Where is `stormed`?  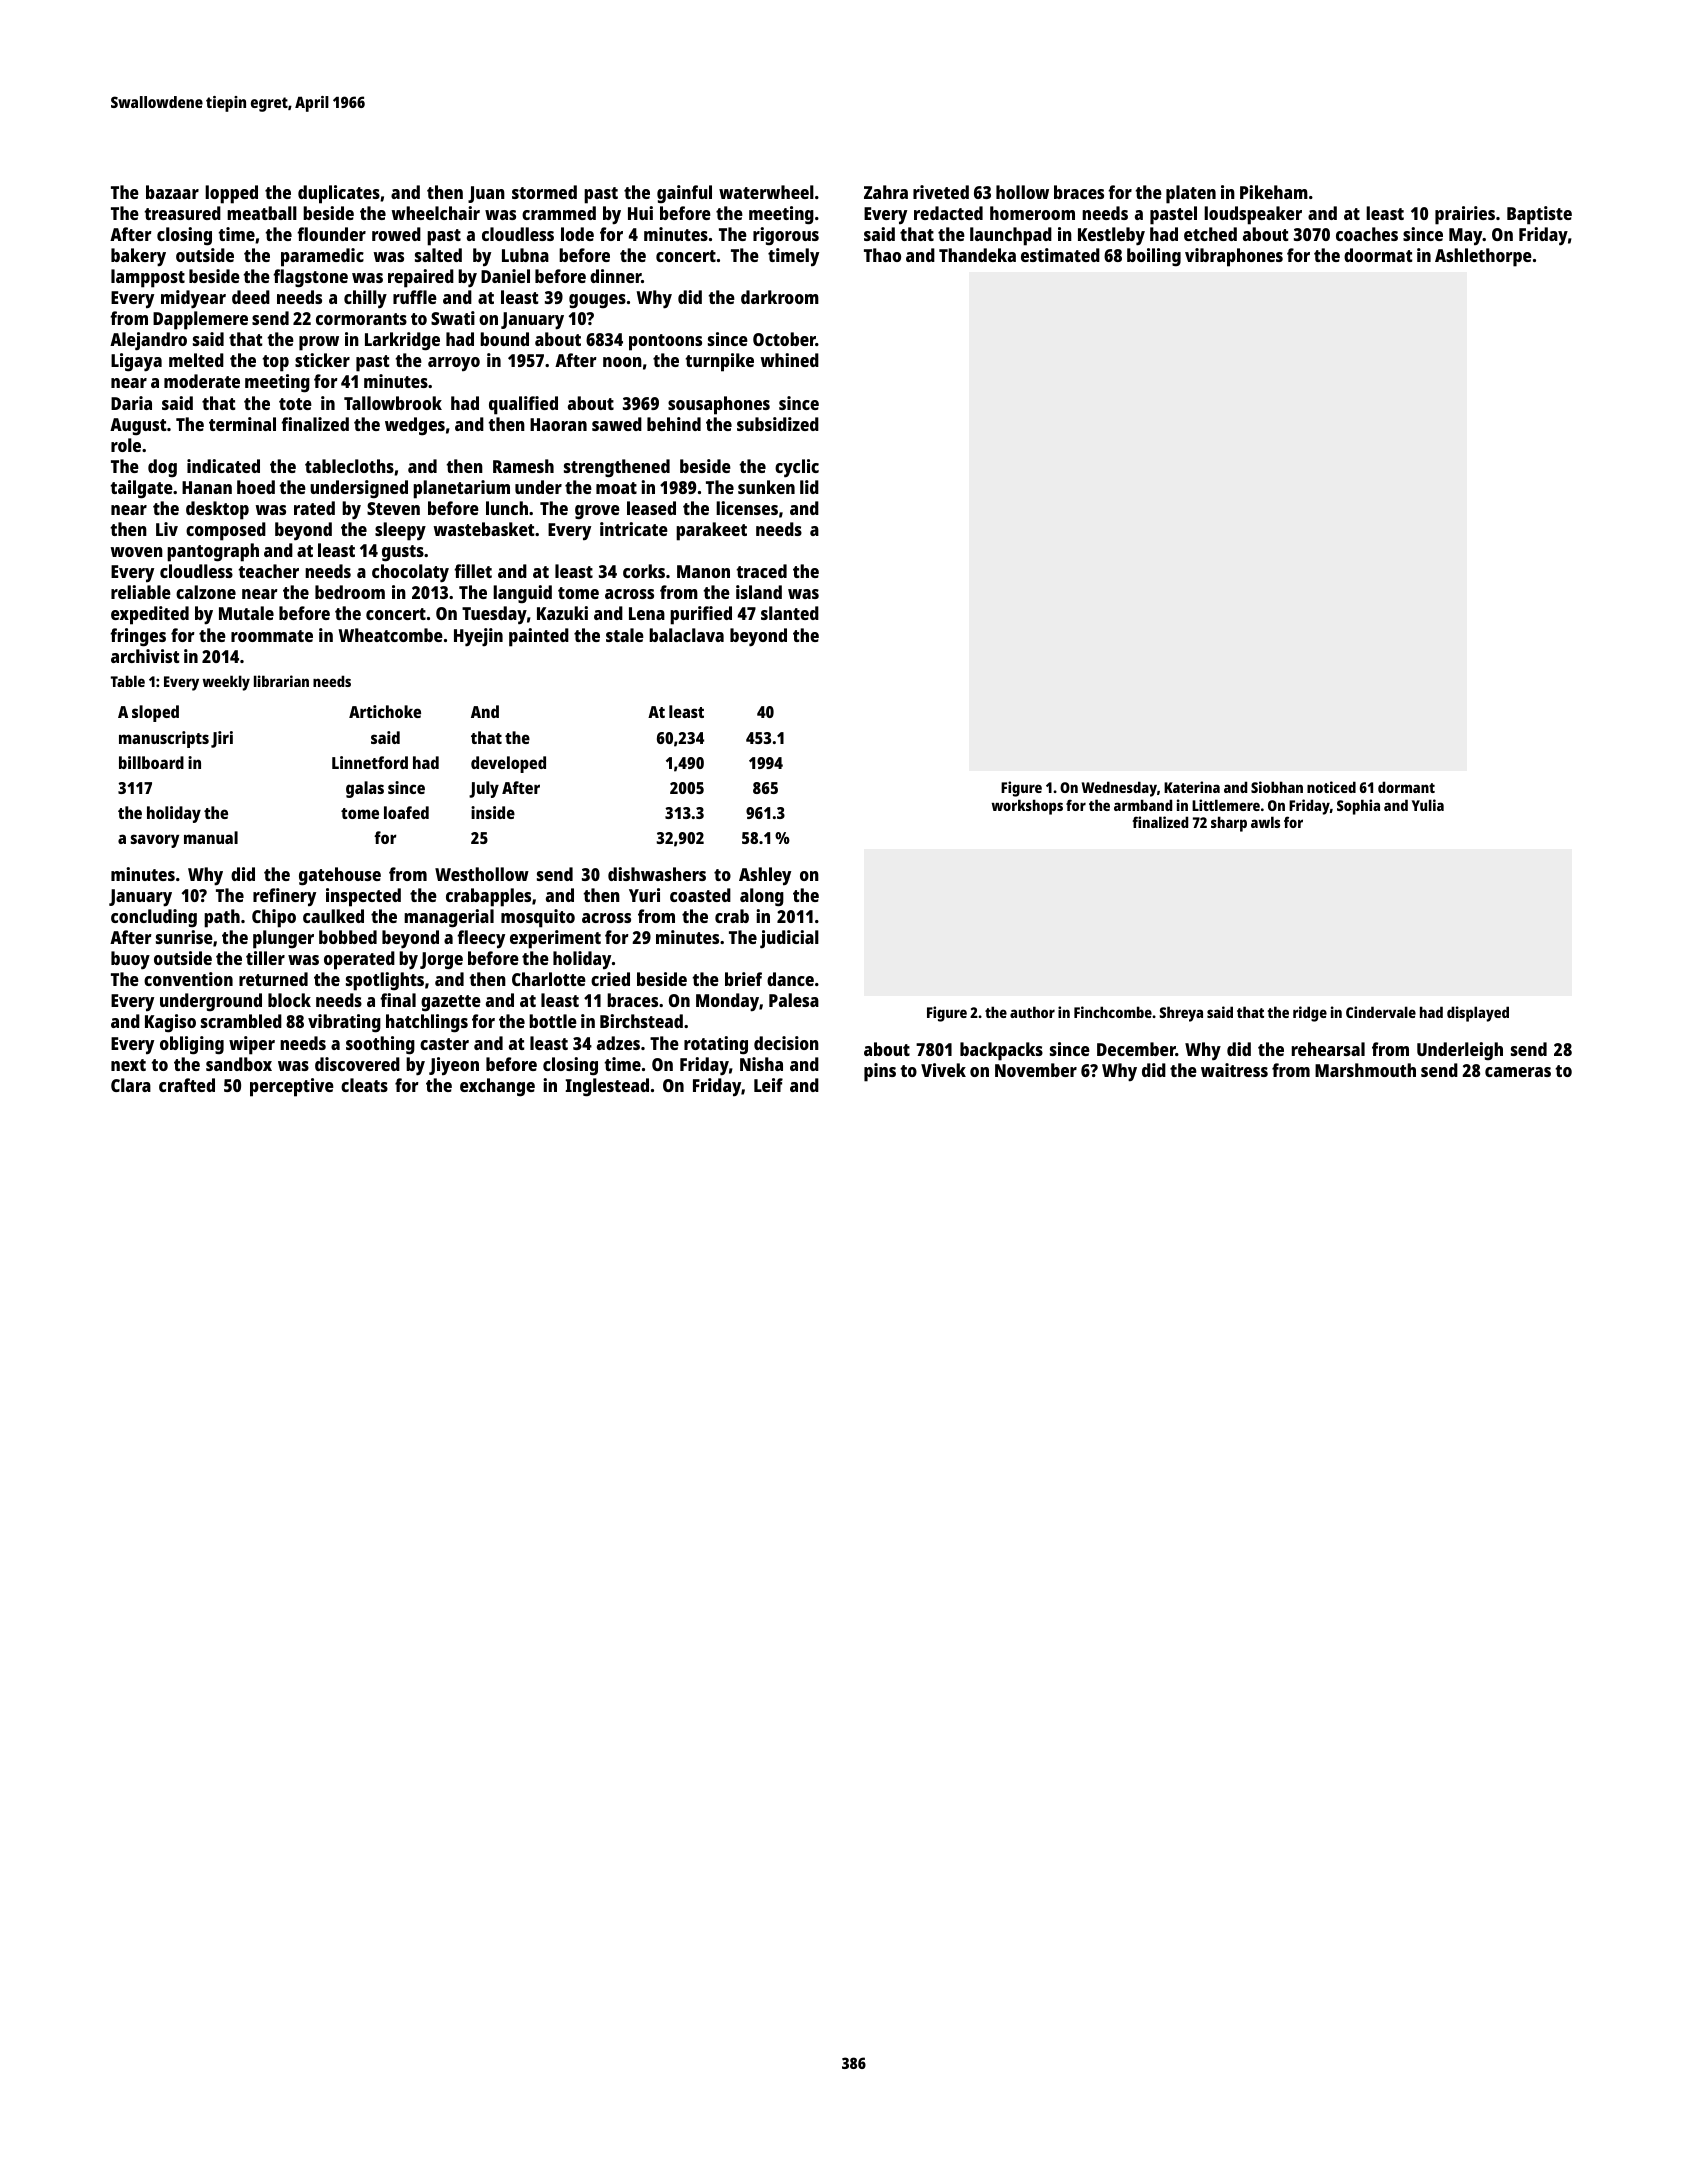 stormed is located at coordinates (544, 192).
